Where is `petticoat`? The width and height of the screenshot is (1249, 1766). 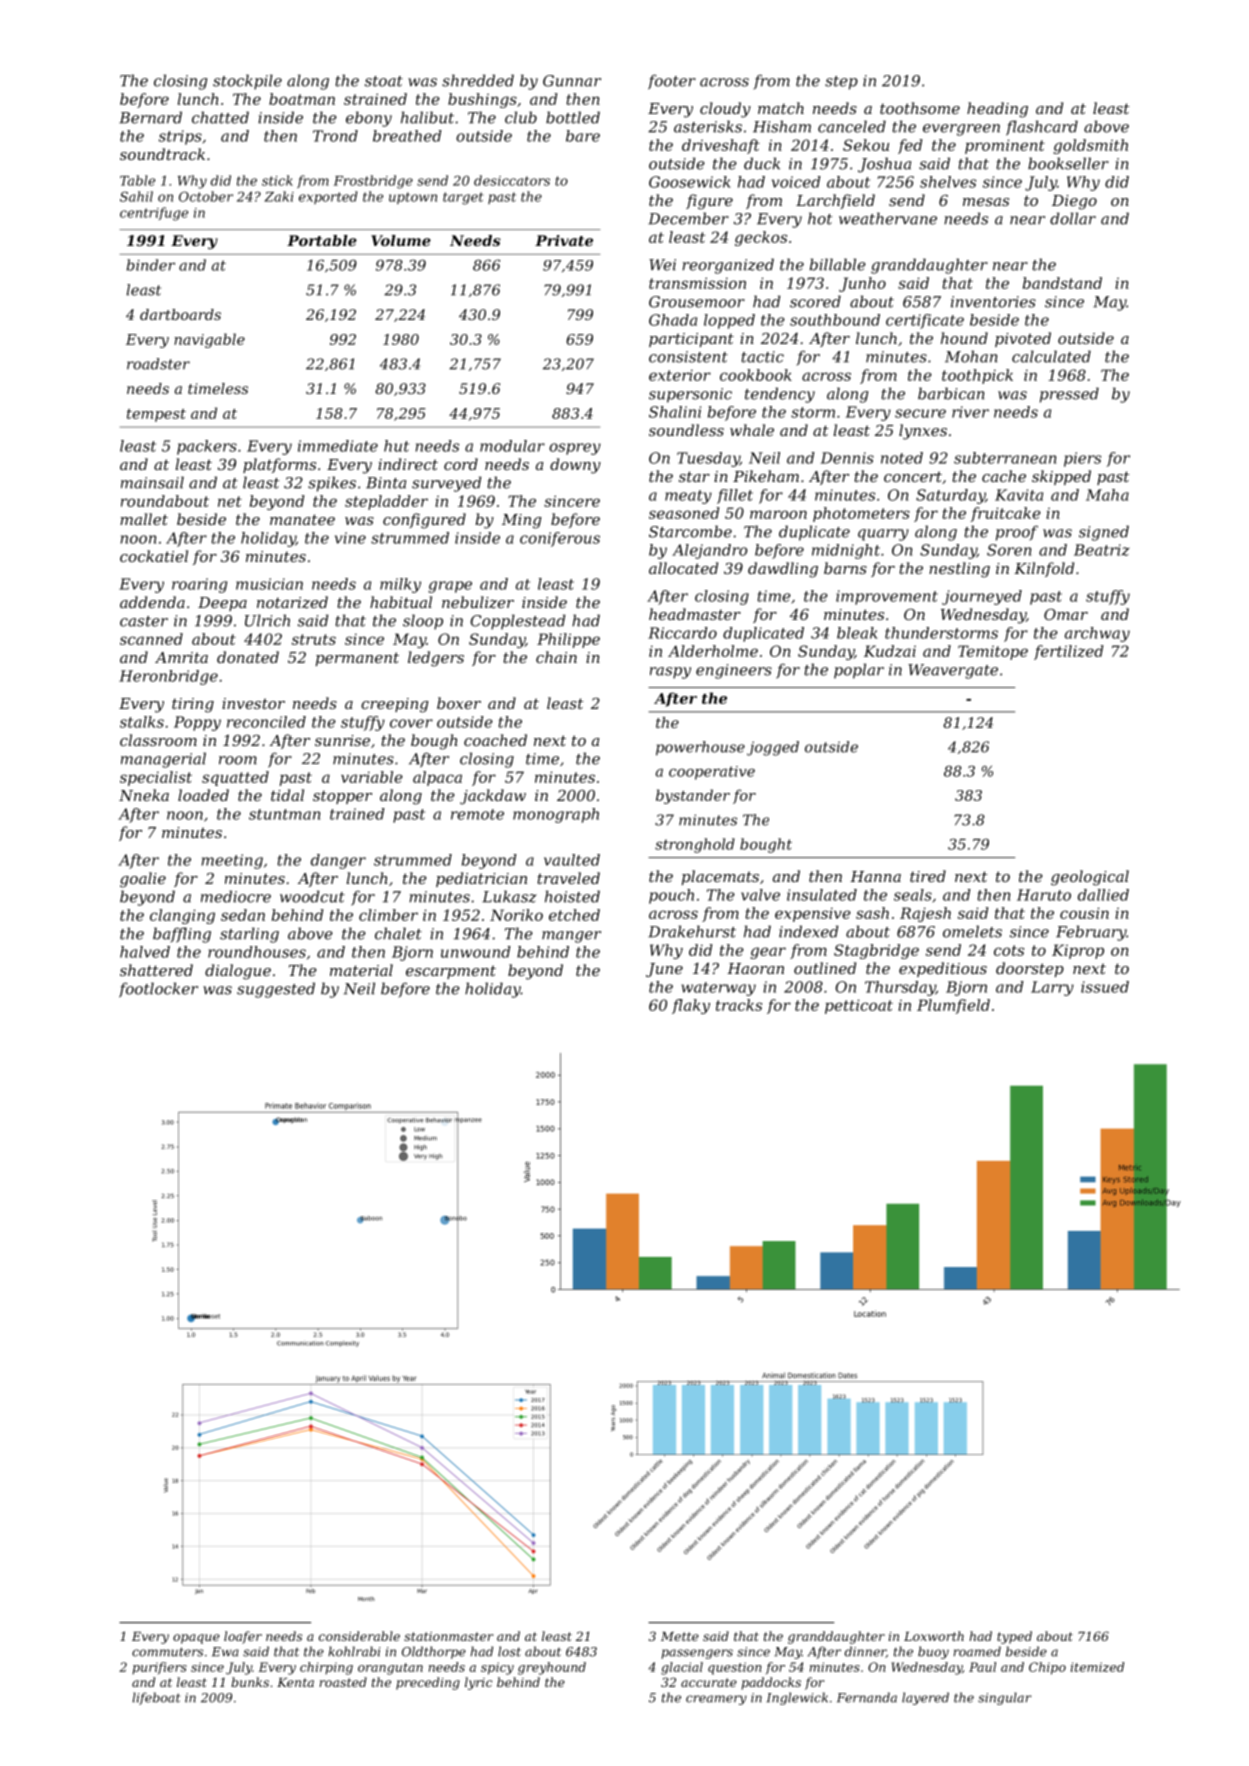
petticoat is located at coordinates (859, 1006).
